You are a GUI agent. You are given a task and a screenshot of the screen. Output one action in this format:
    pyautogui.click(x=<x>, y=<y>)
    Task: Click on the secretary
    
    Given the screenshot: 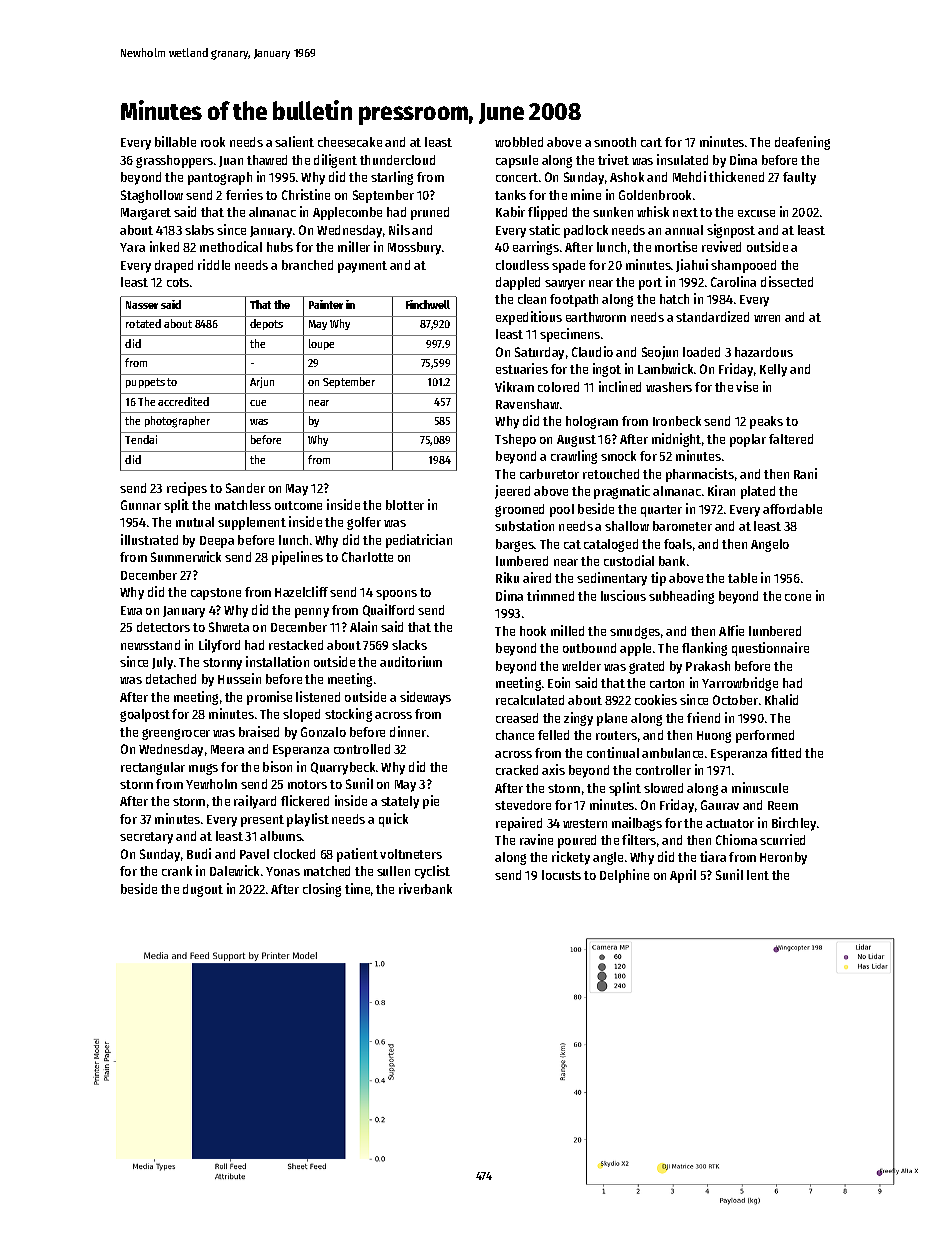 What is the action you would take?
    pyautogui.click(x=146, y=838)
